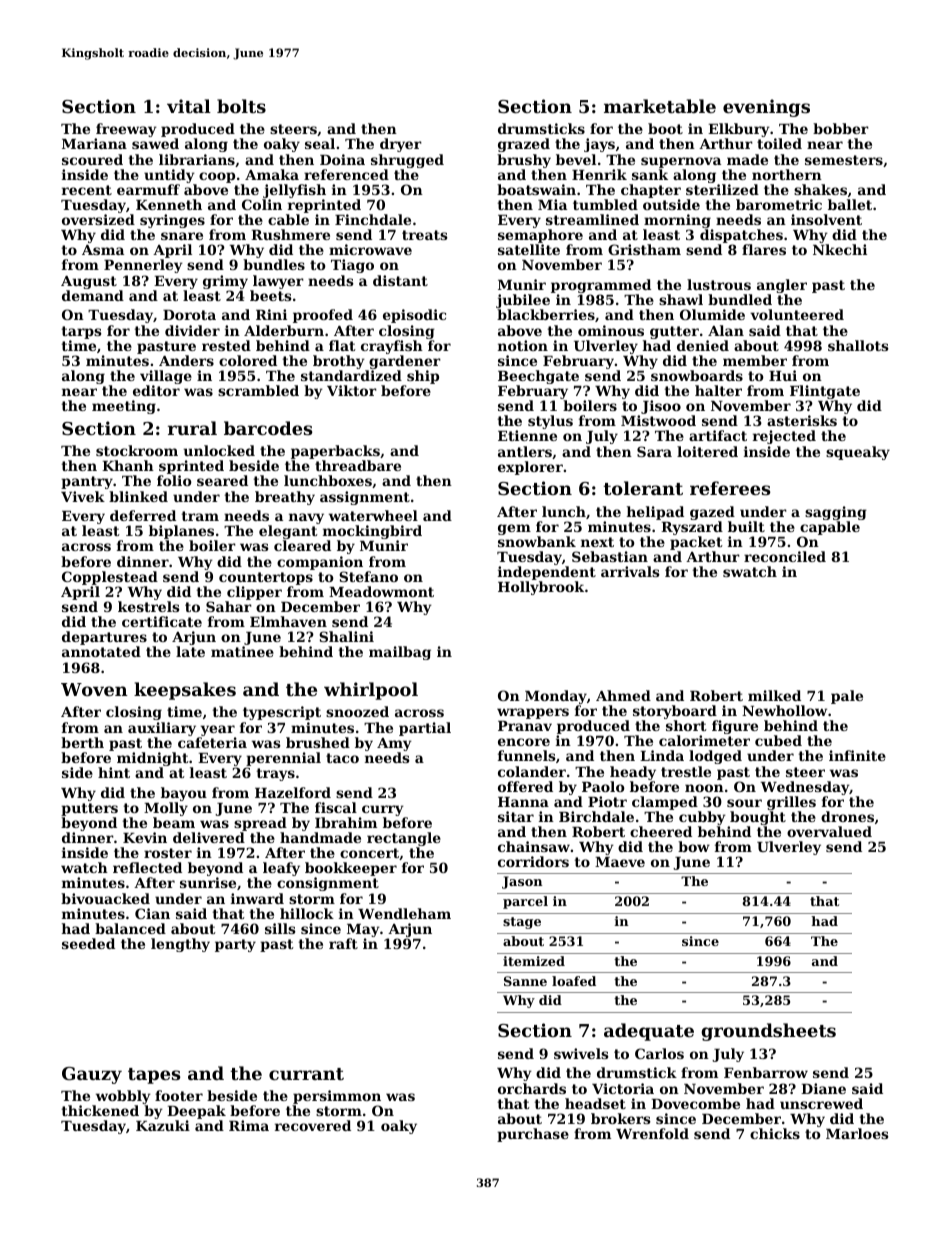 Image resolution: width=952 pixels, height=1233 pixels. I want to click on Amy, so click(394, 744).
